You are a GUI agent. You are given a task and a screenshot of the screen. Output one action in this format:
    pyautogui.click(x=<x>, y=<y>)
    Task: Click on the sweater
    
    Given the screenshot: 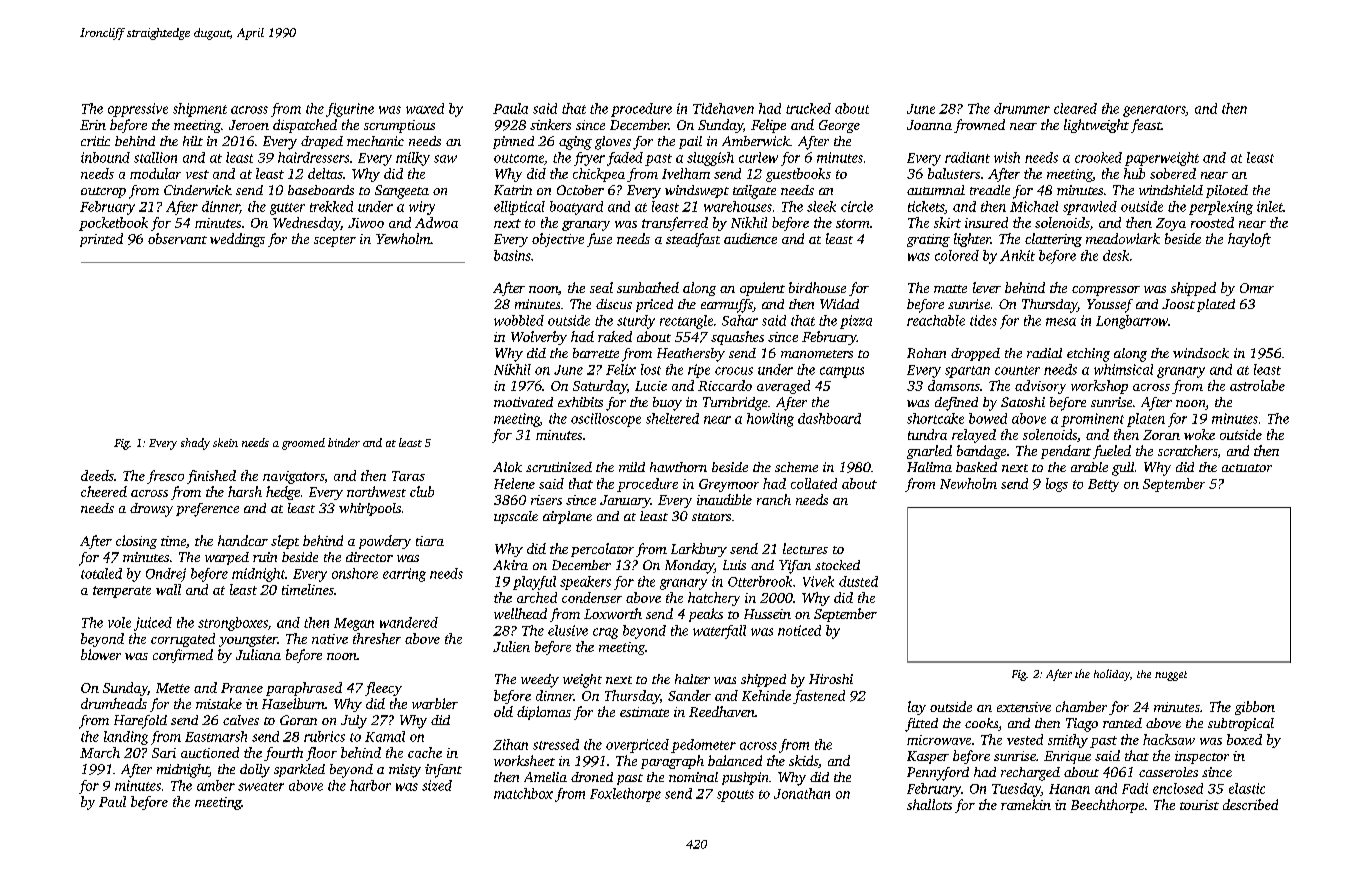 What is the action you would take?
    pyautogui.click(x=261, y=786)
